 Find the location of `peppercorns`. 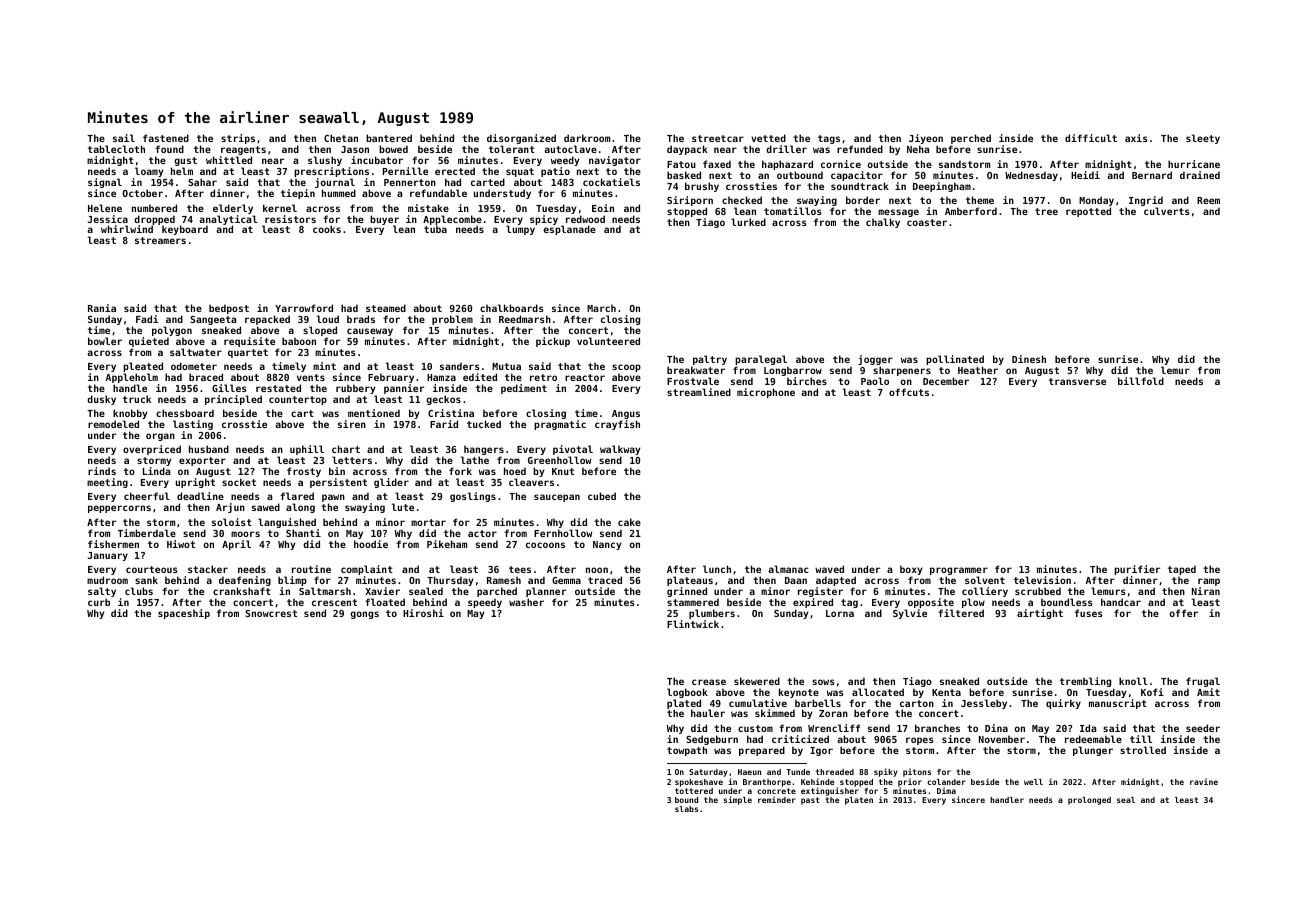

peppercorns is located at coordinates (119, 509).
